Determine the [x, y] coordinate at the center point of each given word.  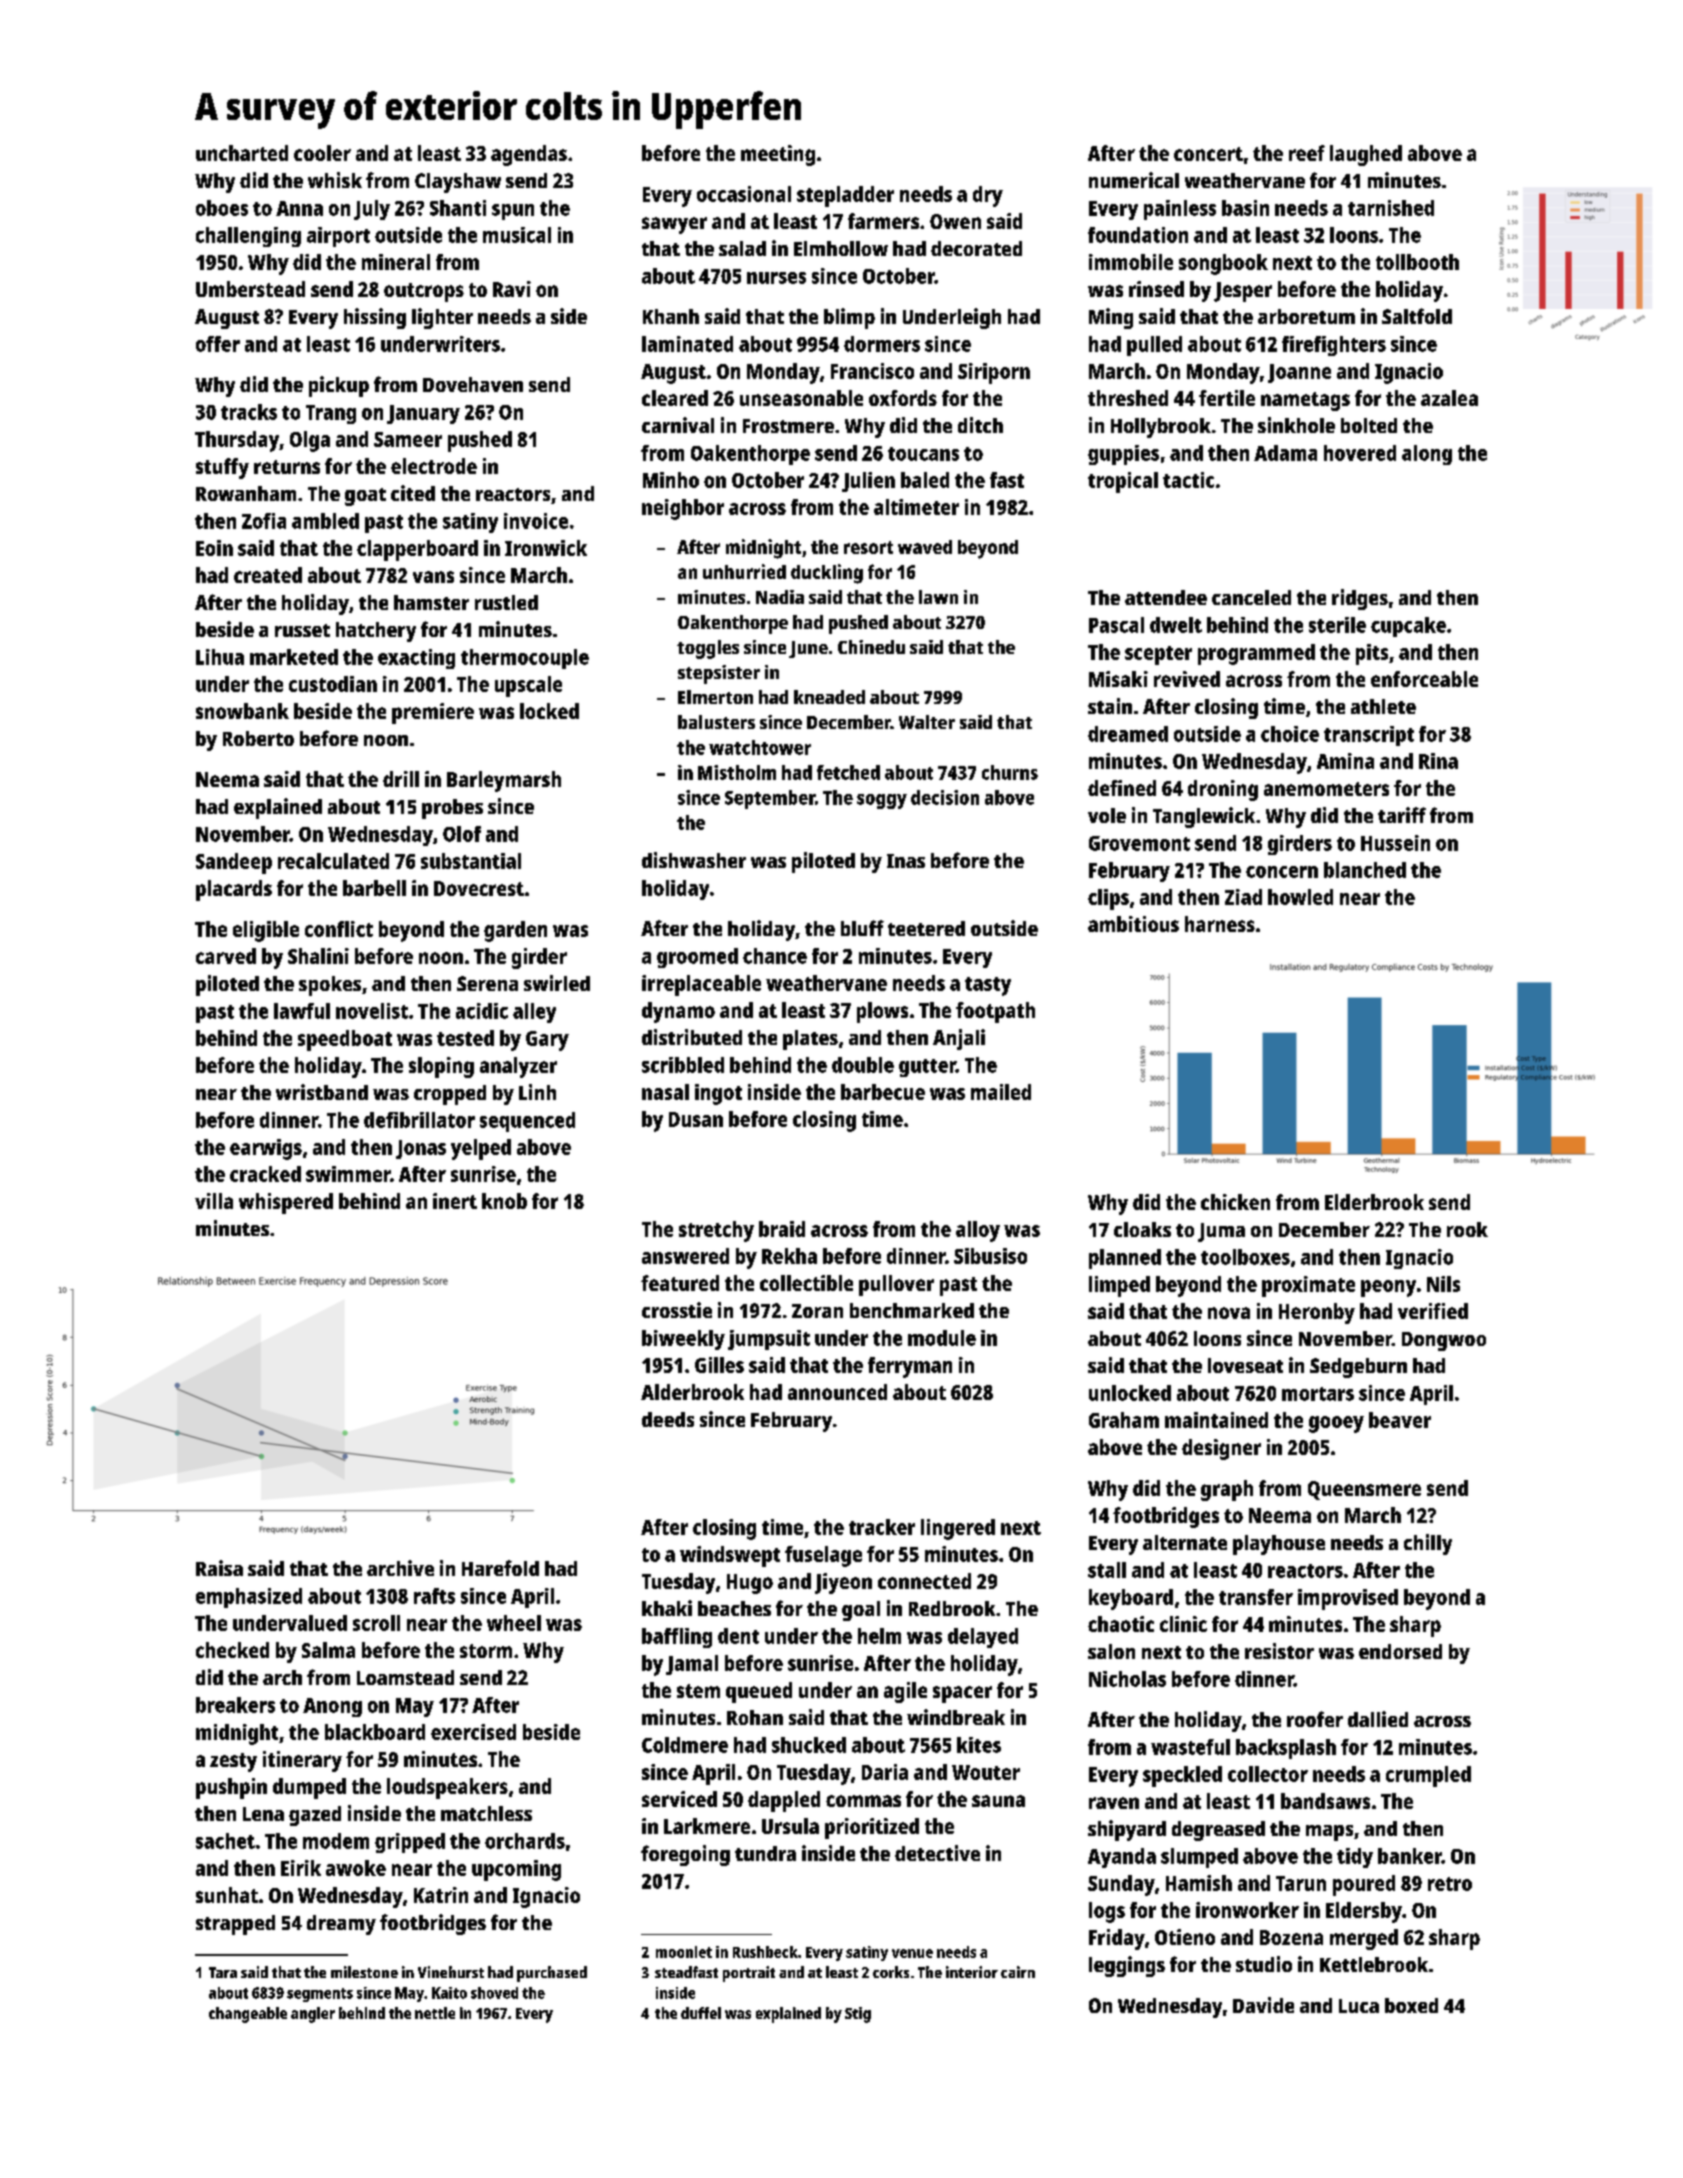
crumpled [1428, 1776]
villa [214, 1201]
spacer [962, 1694]
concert [1208, 154]
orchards [525, 1841]
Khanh [671, 316]
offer [218, 344]
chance [775, 956]
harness [1220, 924]
